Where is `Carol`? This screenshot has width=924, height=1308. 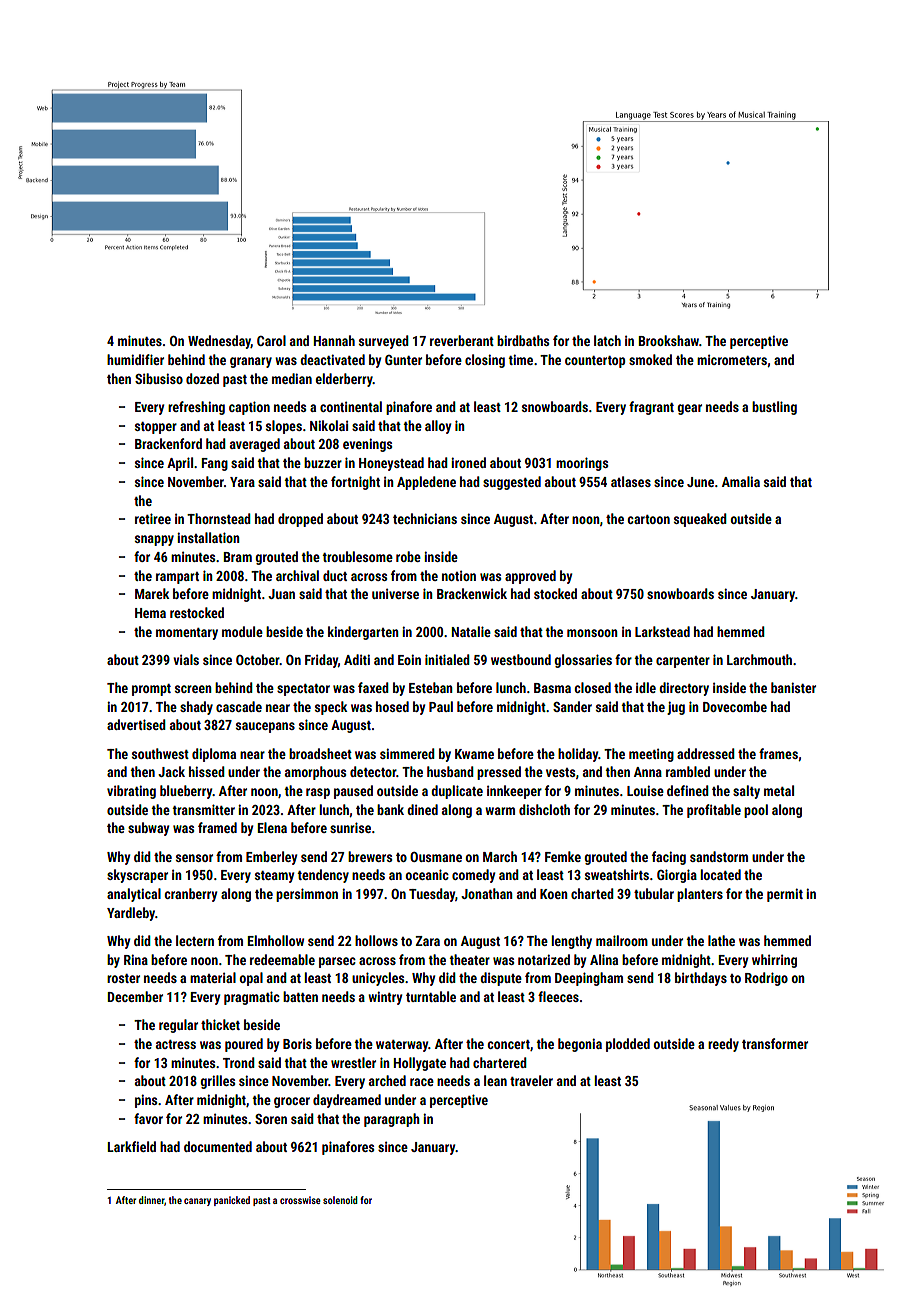
Carol is located at coordinates (271, 340).
